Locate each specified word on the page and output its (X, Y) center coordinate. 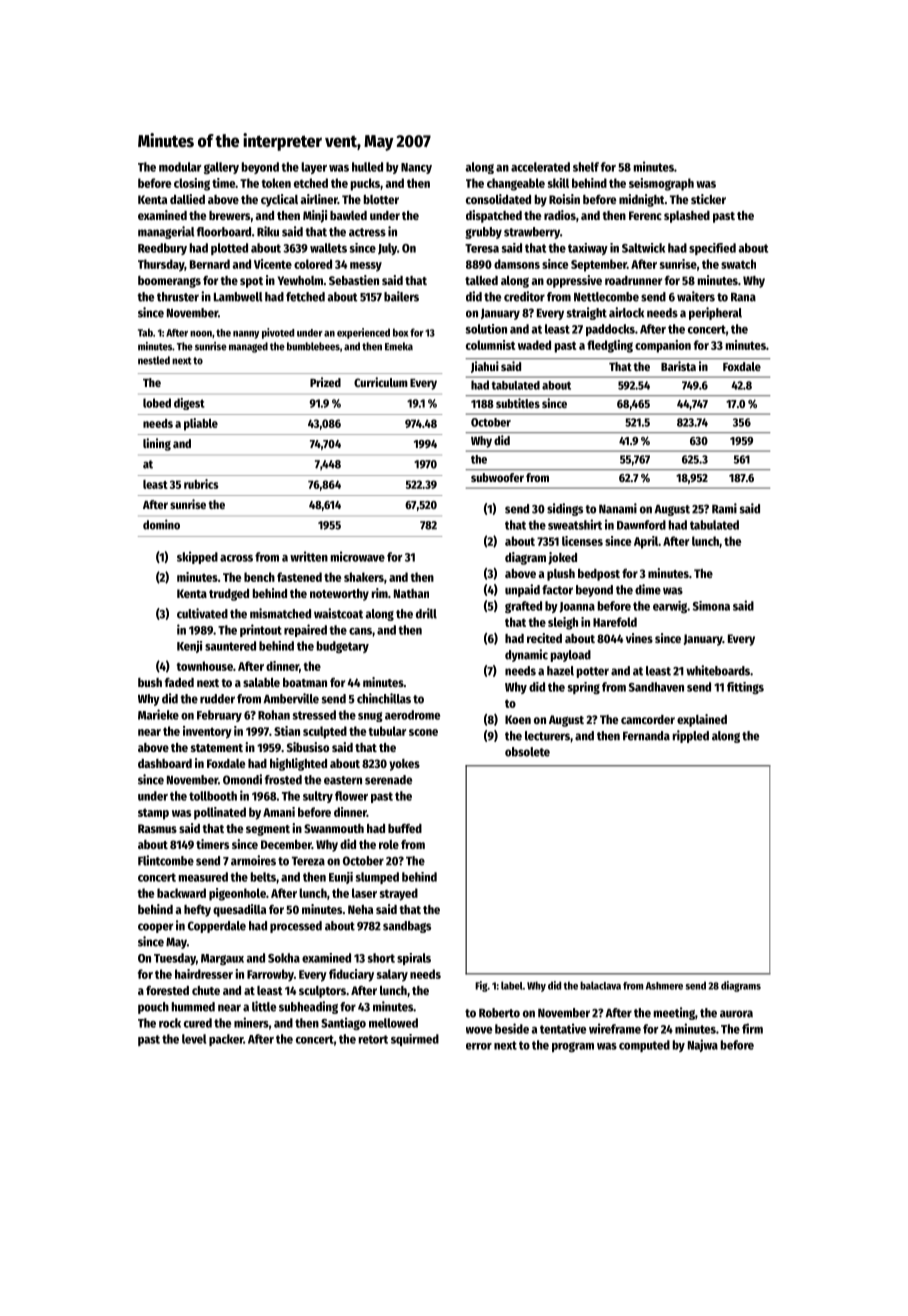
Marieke (158, 714)
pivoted (278, 333)
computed (644, 1046)
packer (226, 1040)
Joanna (577, 607)
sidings (565, 509)
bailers (401, 296)
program (573, 1047)
